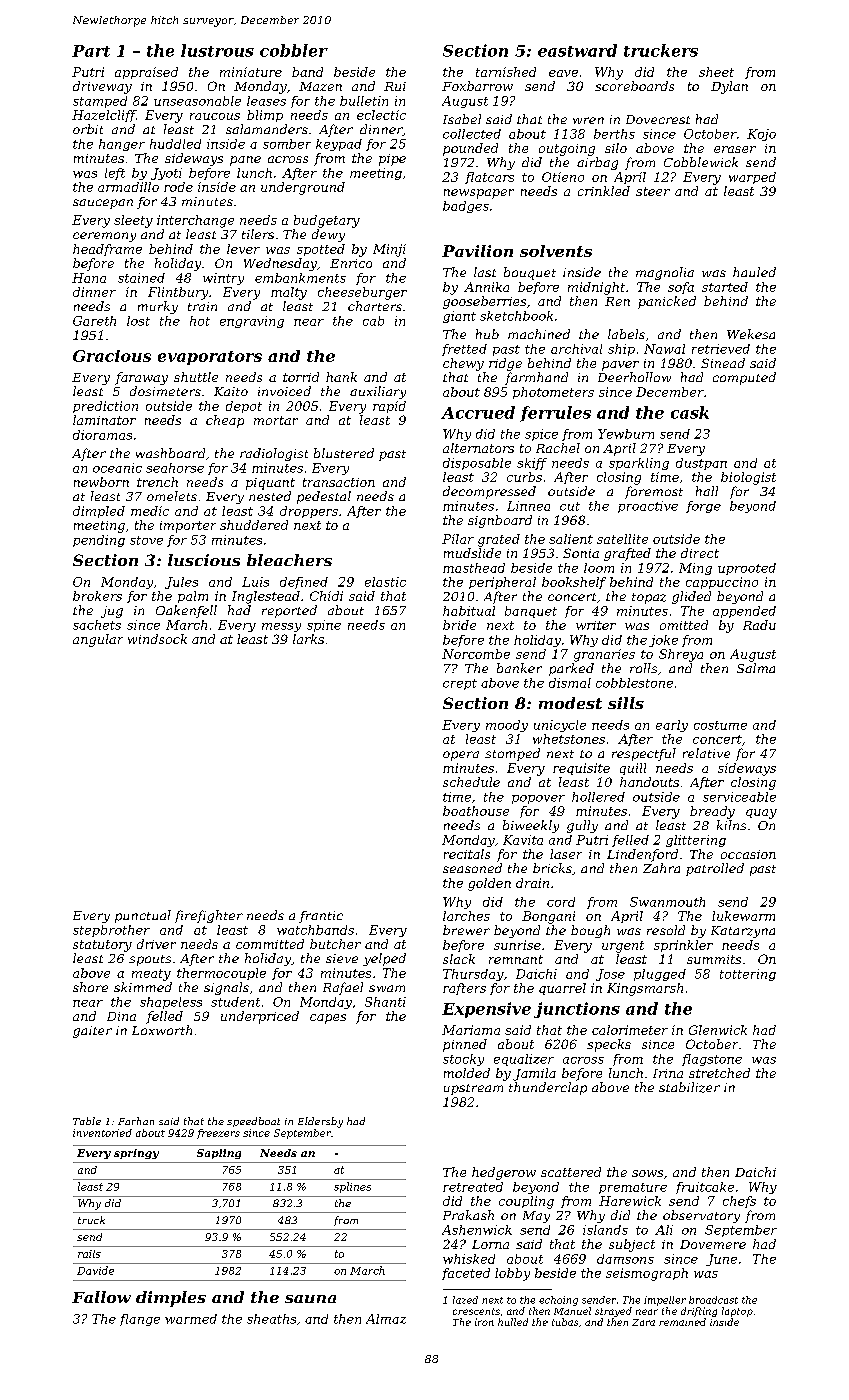  I want to click on Fallow, so click(101, 1297).
